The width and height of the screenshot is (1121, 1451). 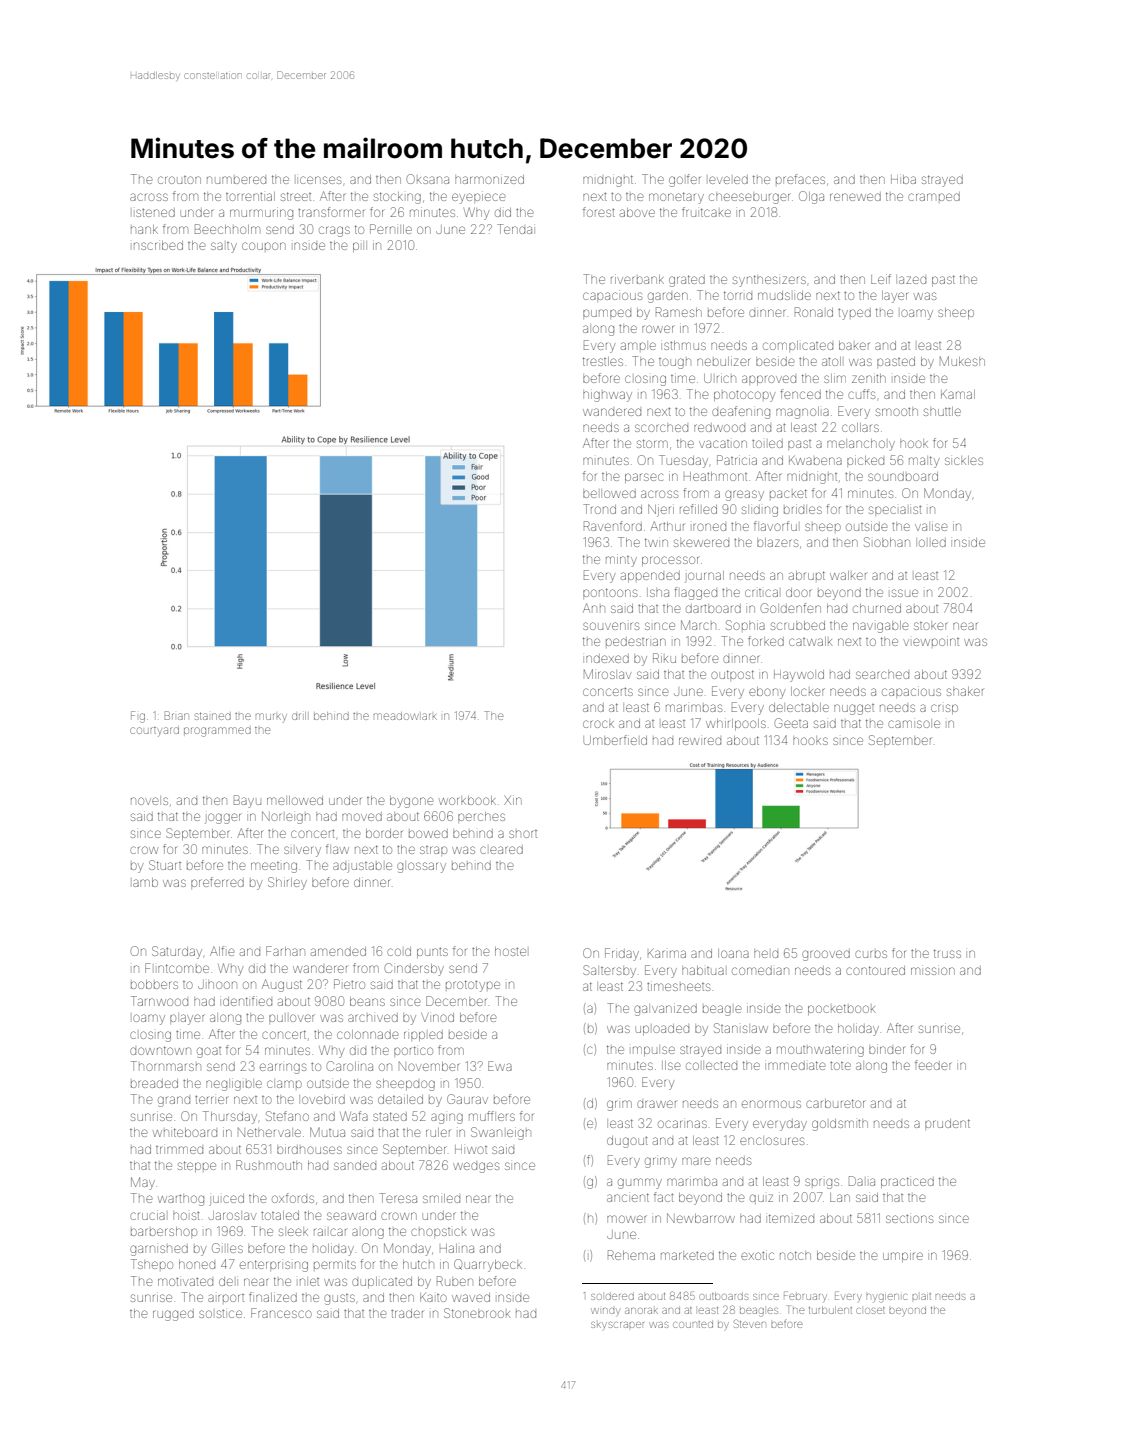 I want to click on Norleigh, so click(x=286, y=817).
